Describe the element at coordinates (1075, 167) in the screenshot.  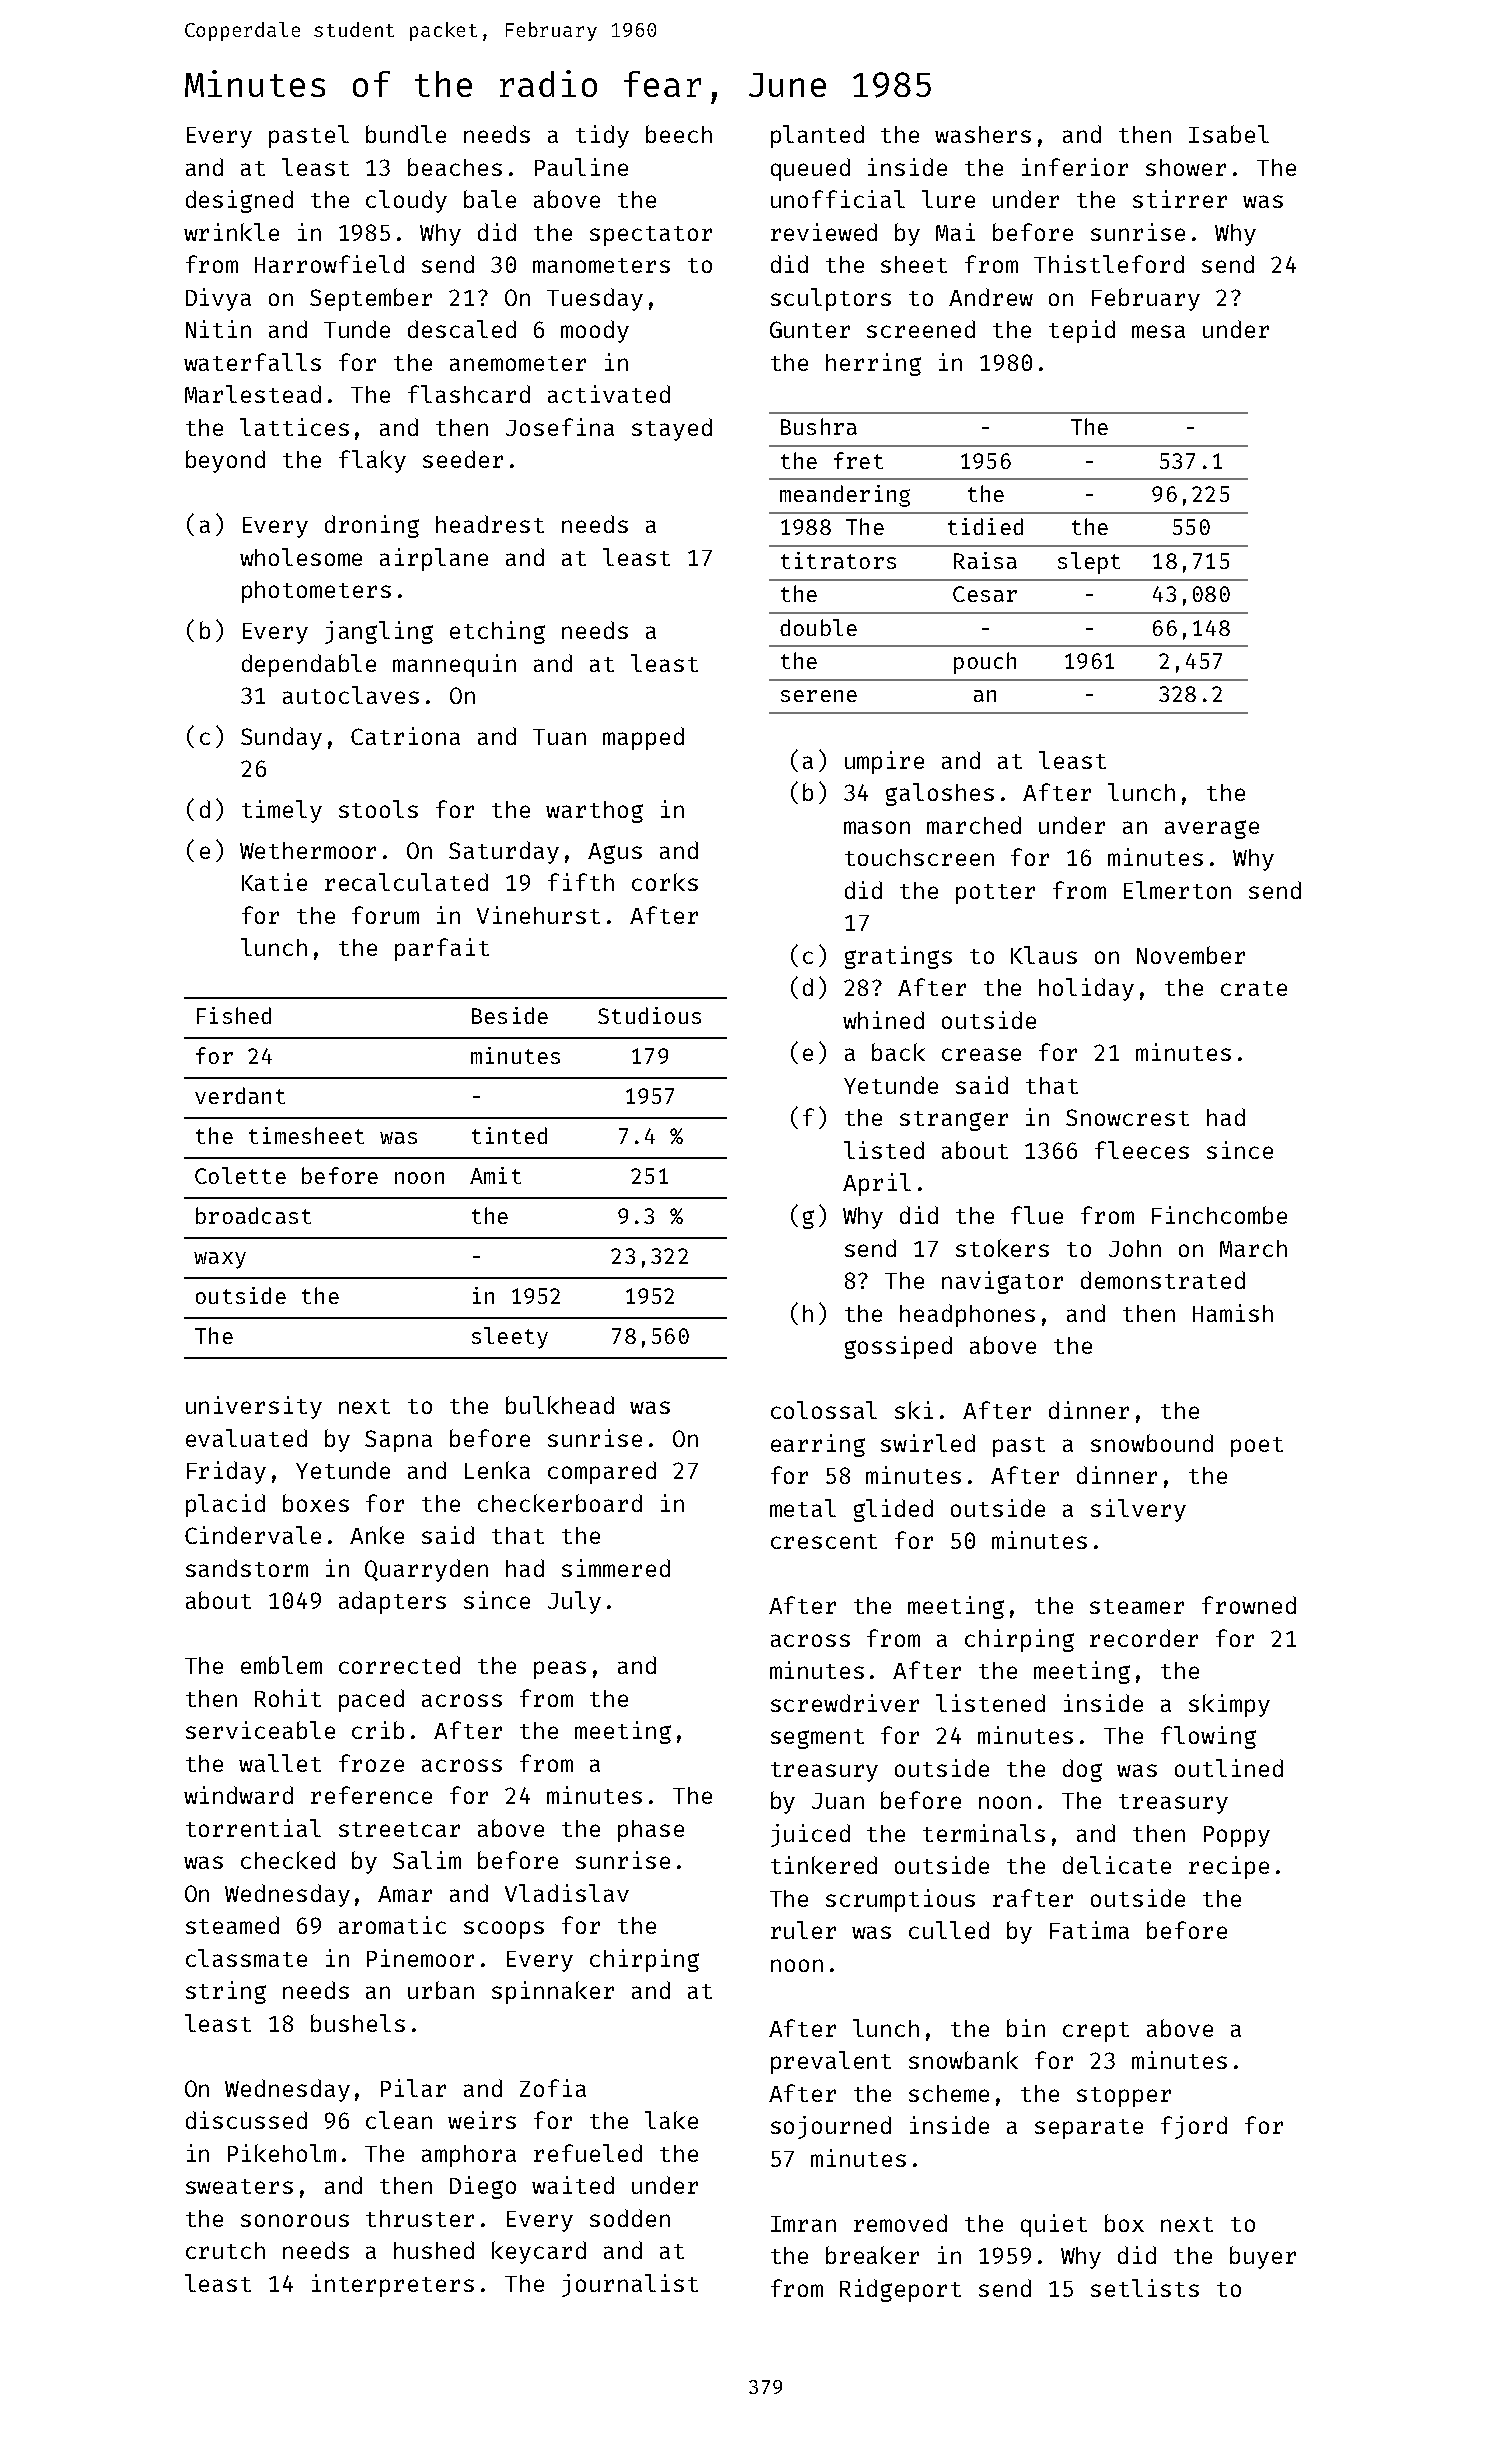
I see `inferior` at that location.
